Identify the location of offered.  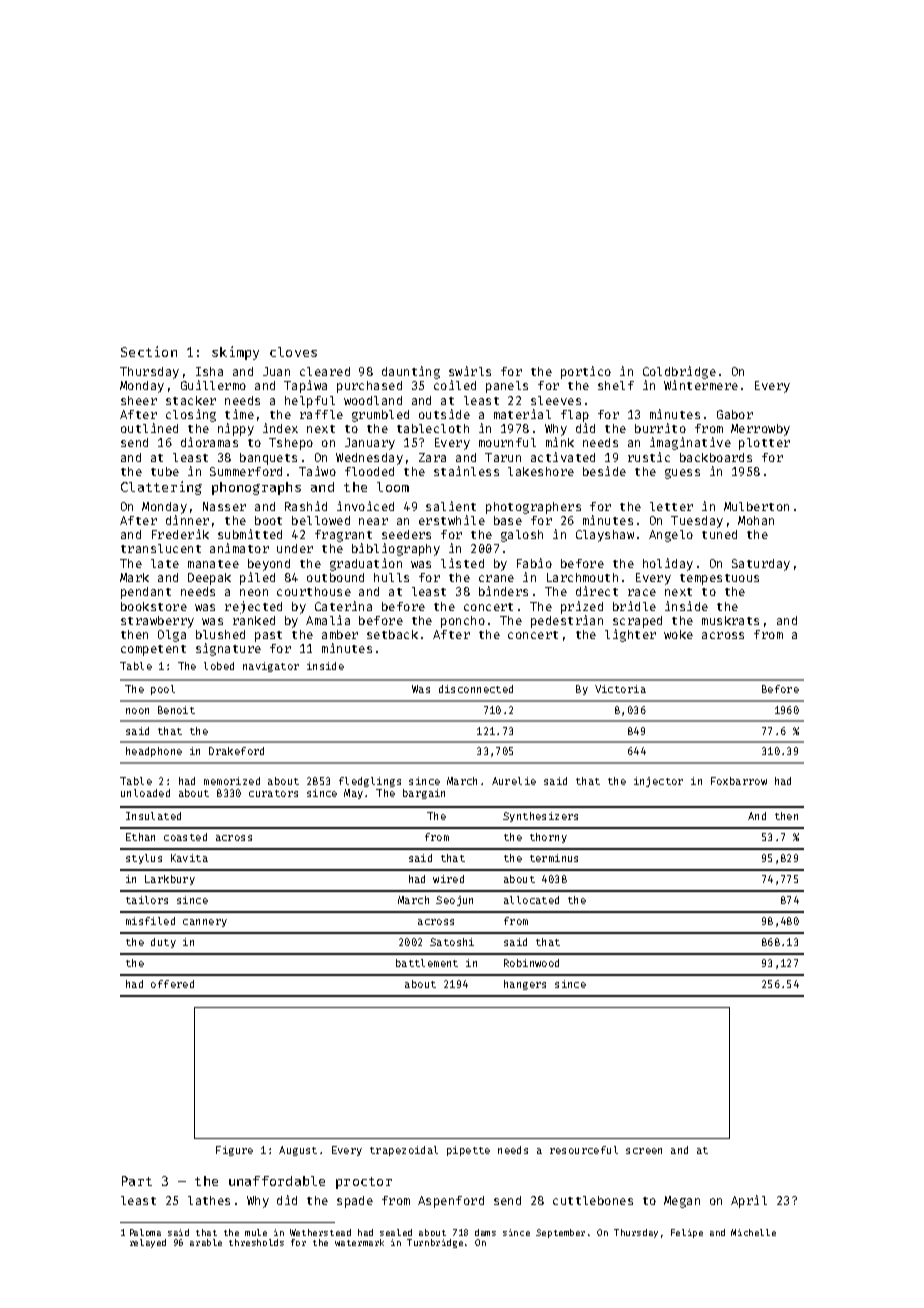
(172, 984).
